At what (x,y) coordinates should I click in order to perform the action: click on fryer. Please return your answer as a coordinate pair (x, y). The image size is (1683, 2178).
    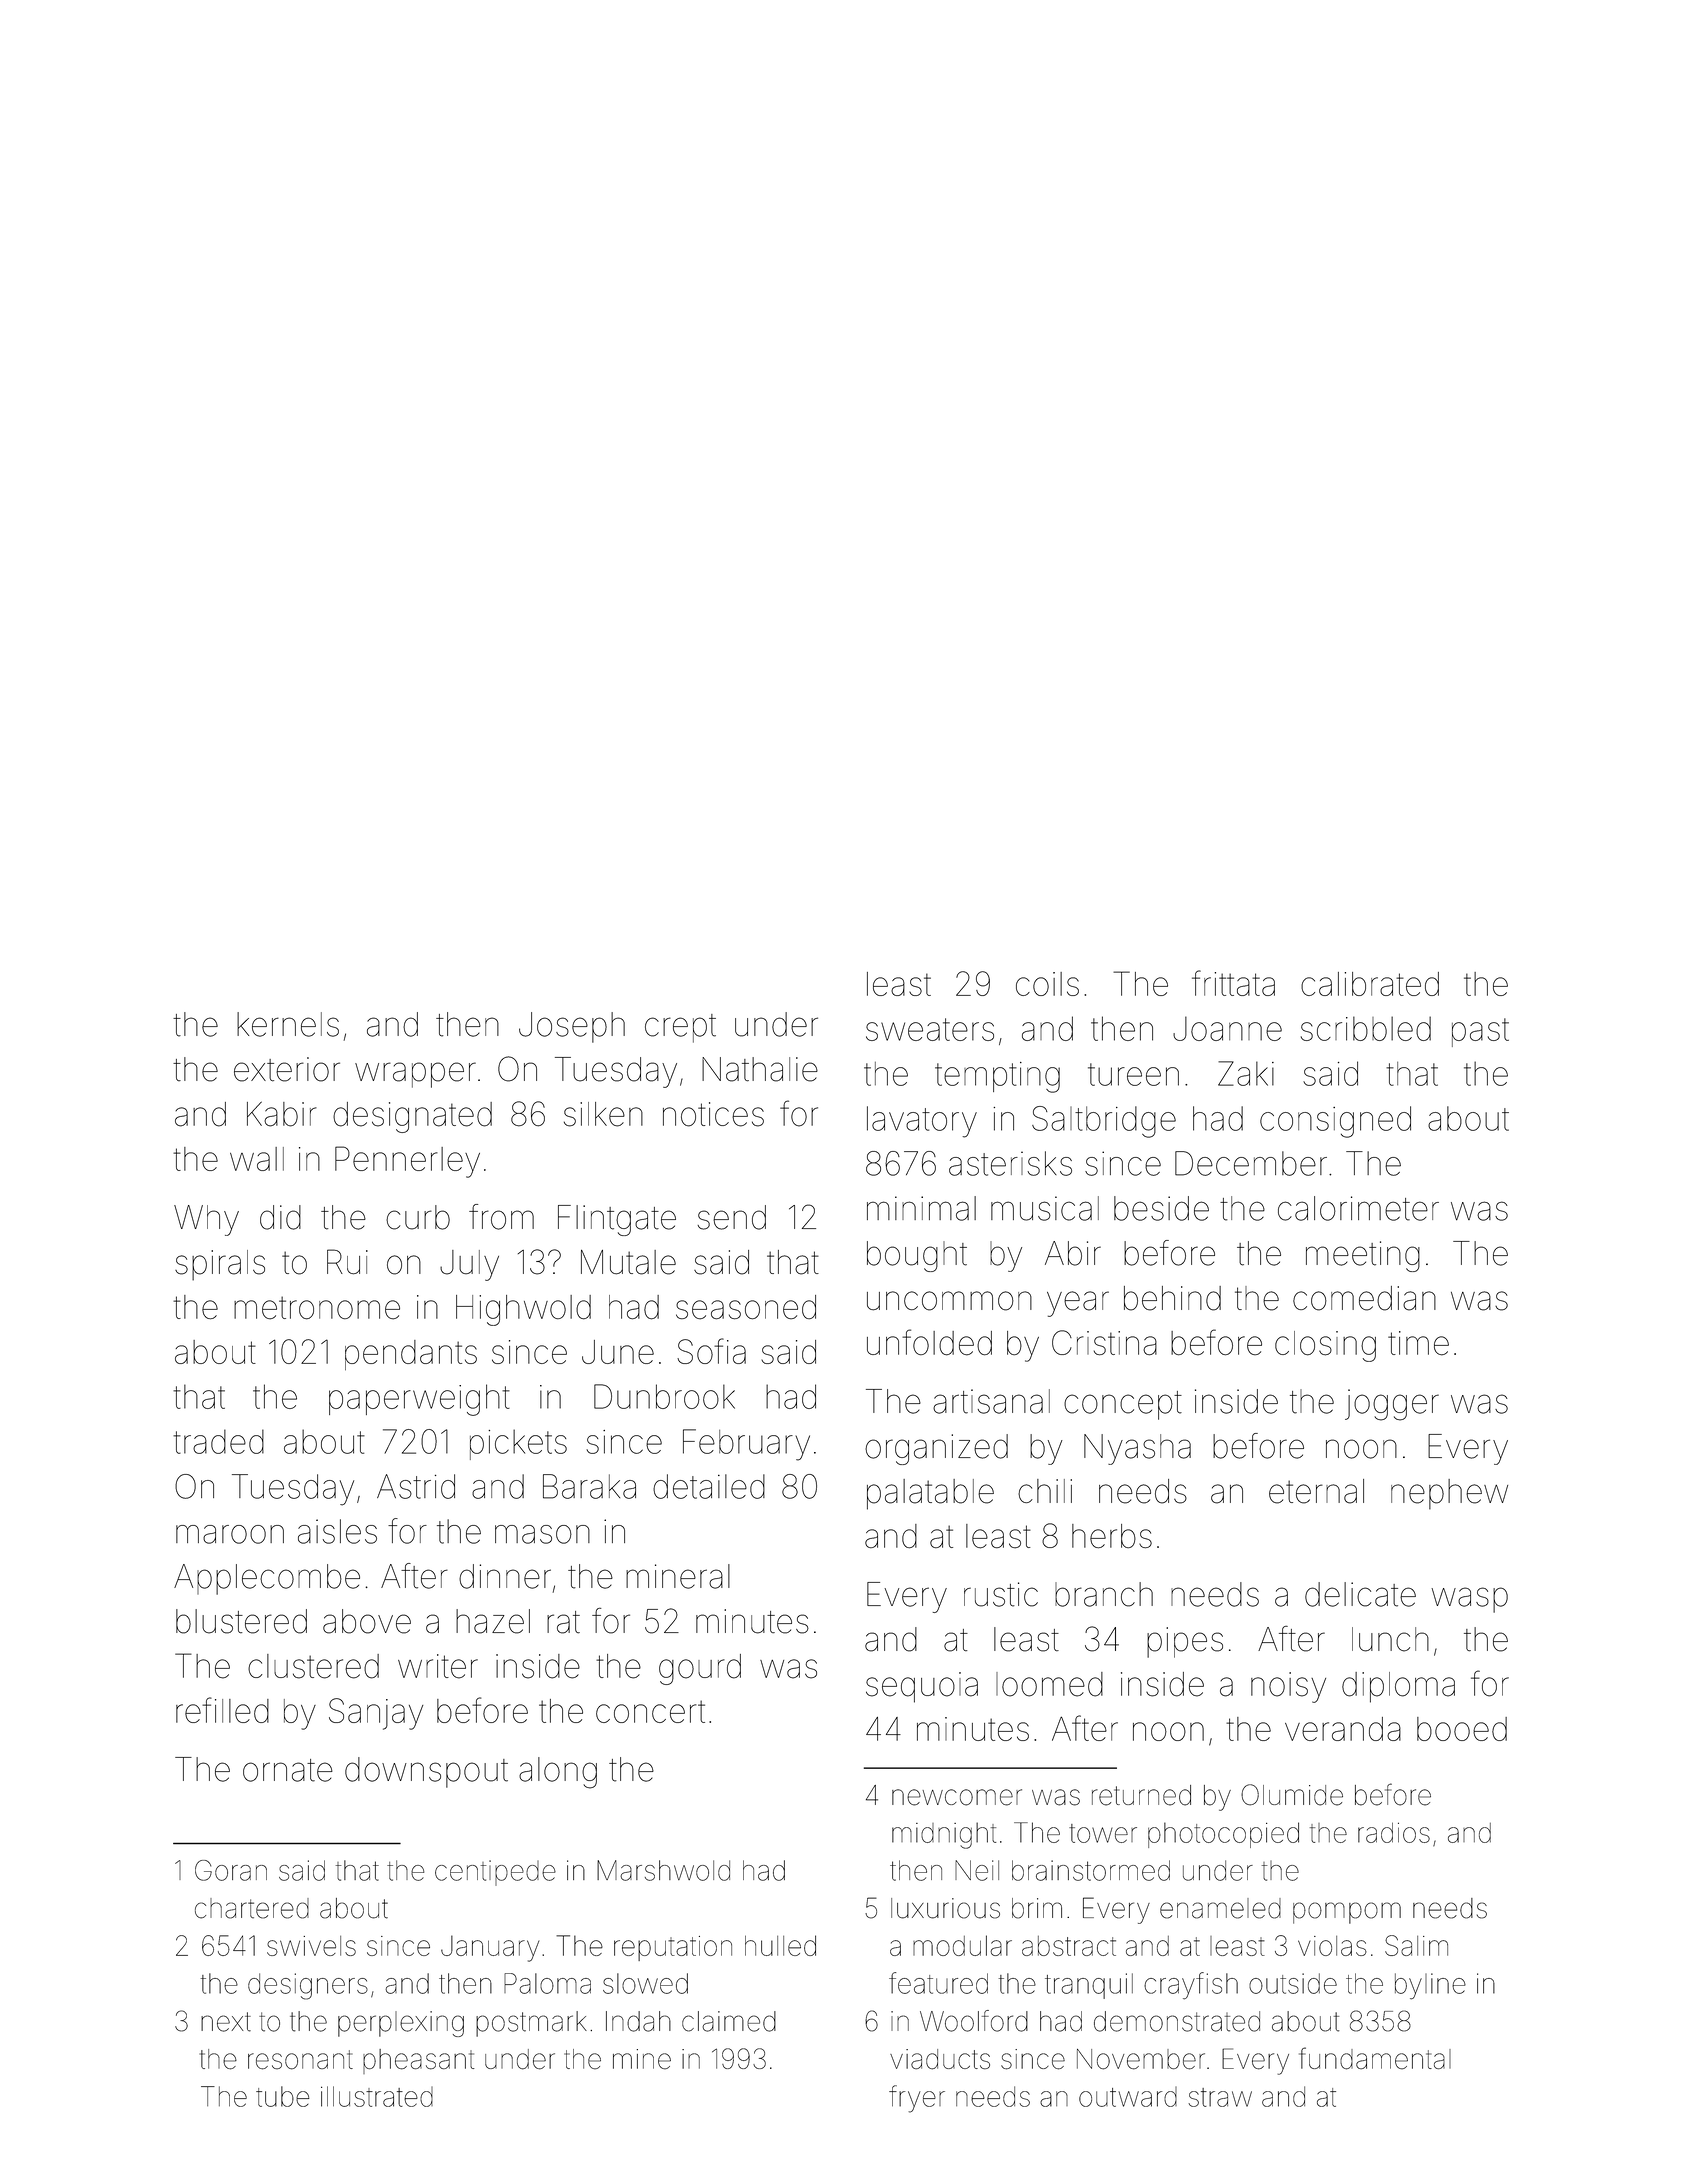
    Looking at the image, I should click on (917, 2099).
